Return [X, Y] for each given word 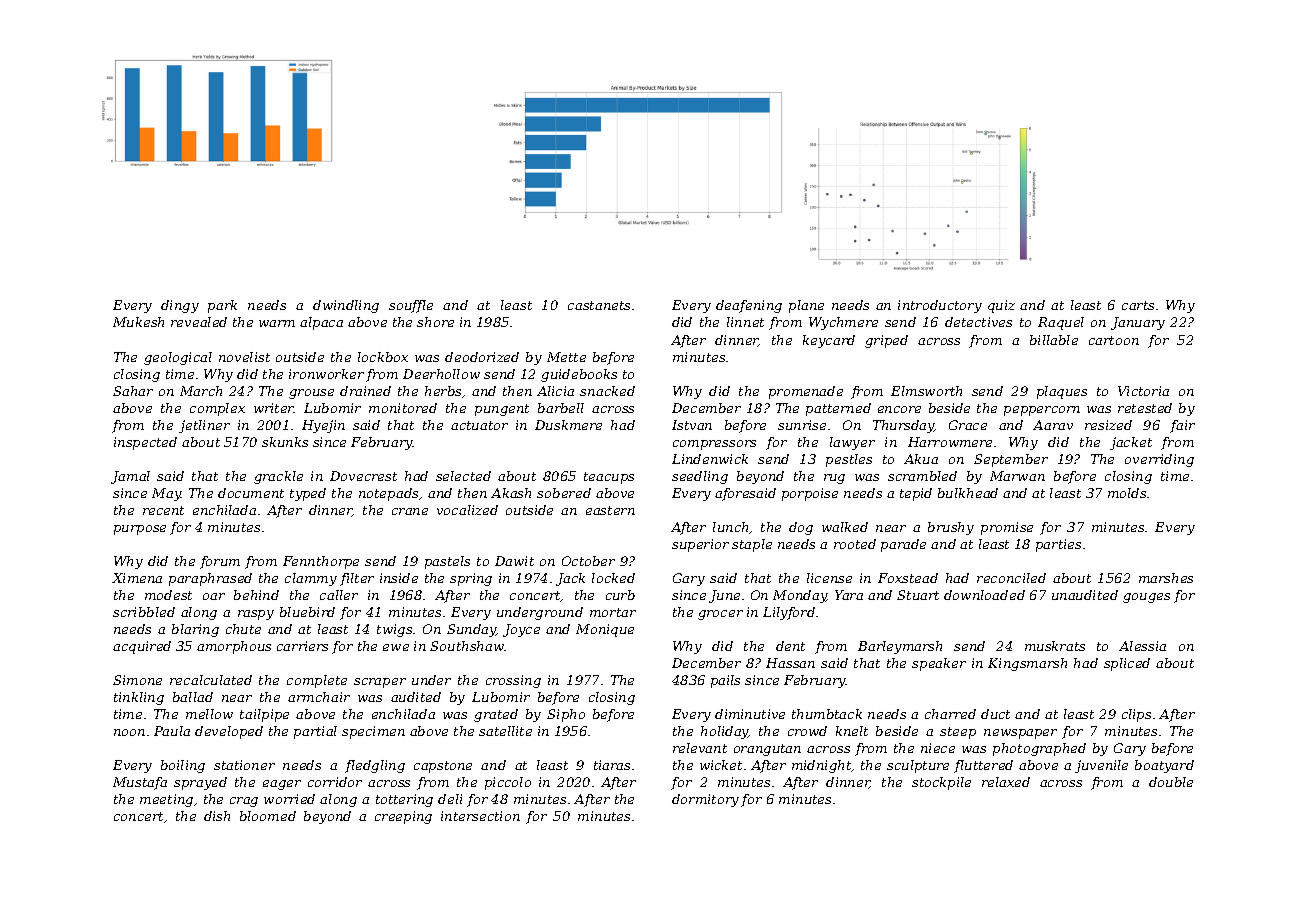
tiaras [612, 765]
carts [1138, 305]
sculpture [918, 766]
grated [496, 715]
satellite [505, 731]
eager [282, 785]
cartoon [1114, 340]
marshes [1166, 578]
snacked [607, 391]
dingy [180, 306]
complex [217, 409]
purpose [140, 530]
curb [620, 595]
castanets [599, 305]
